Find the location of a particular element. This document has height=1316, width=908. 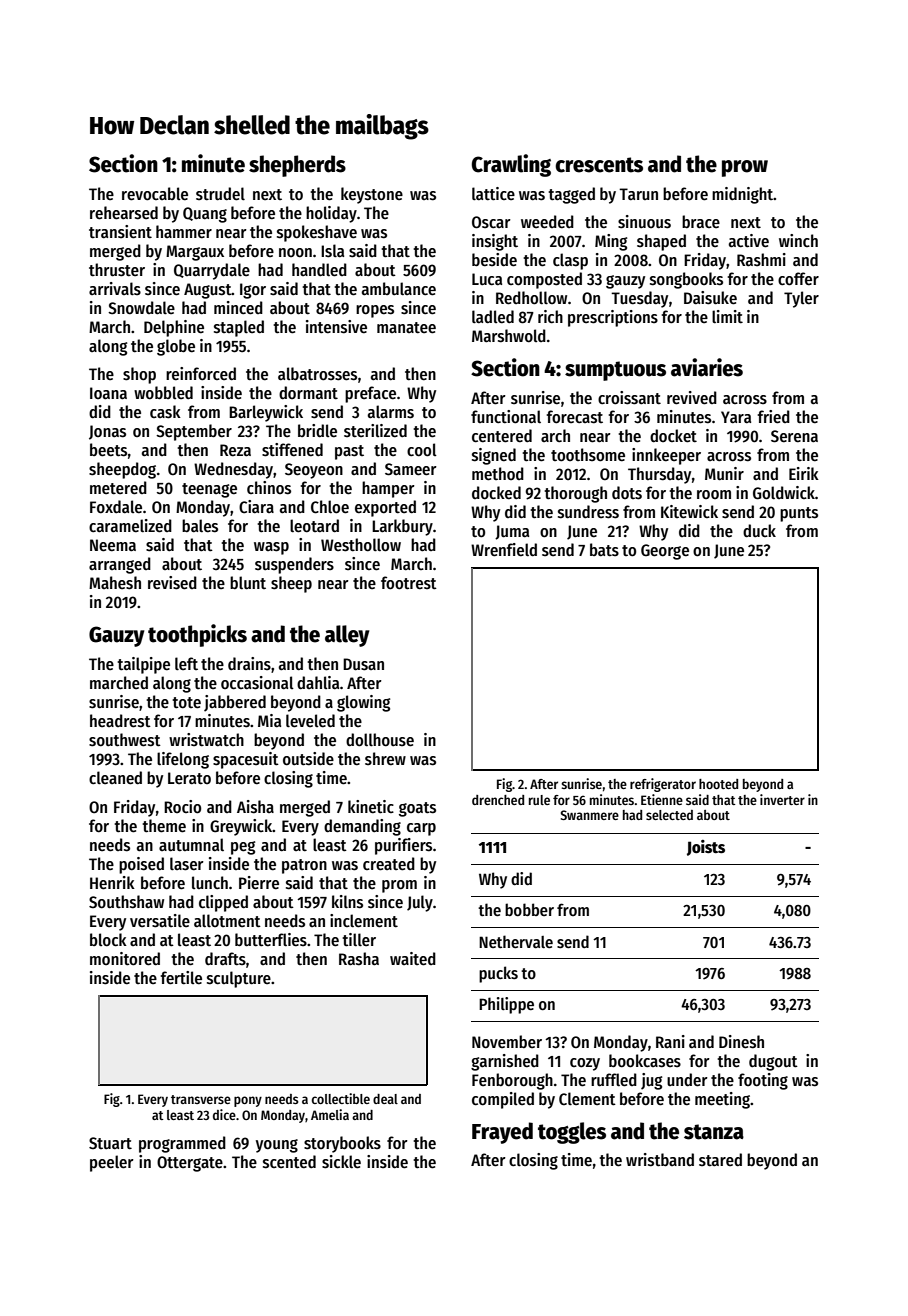

pony is located at coordinates (248, 1101).
